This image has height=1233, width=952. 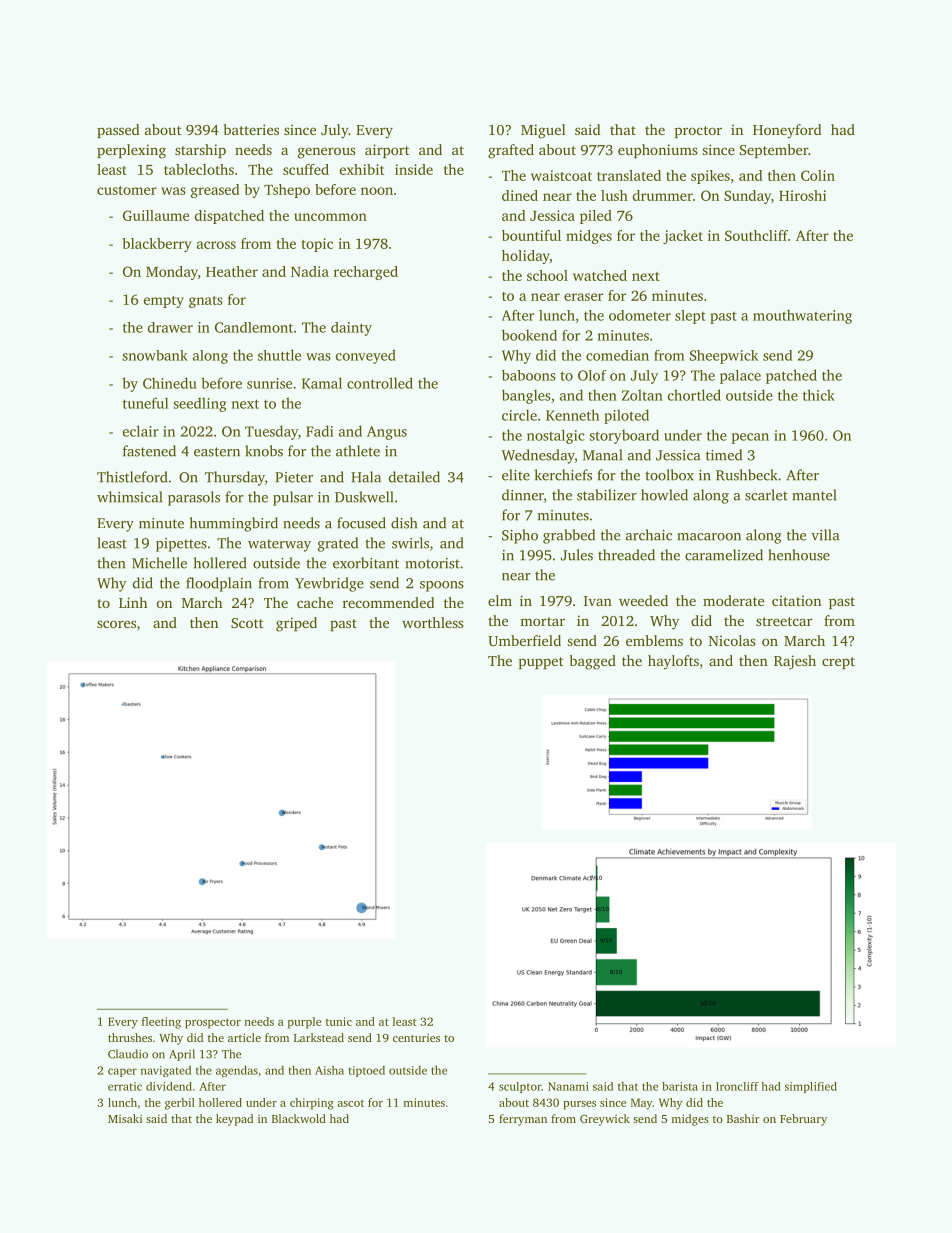 What do you see at coordinates (157, 245) in the image?
I see `blackberry` at bounding box center [157, 245].
